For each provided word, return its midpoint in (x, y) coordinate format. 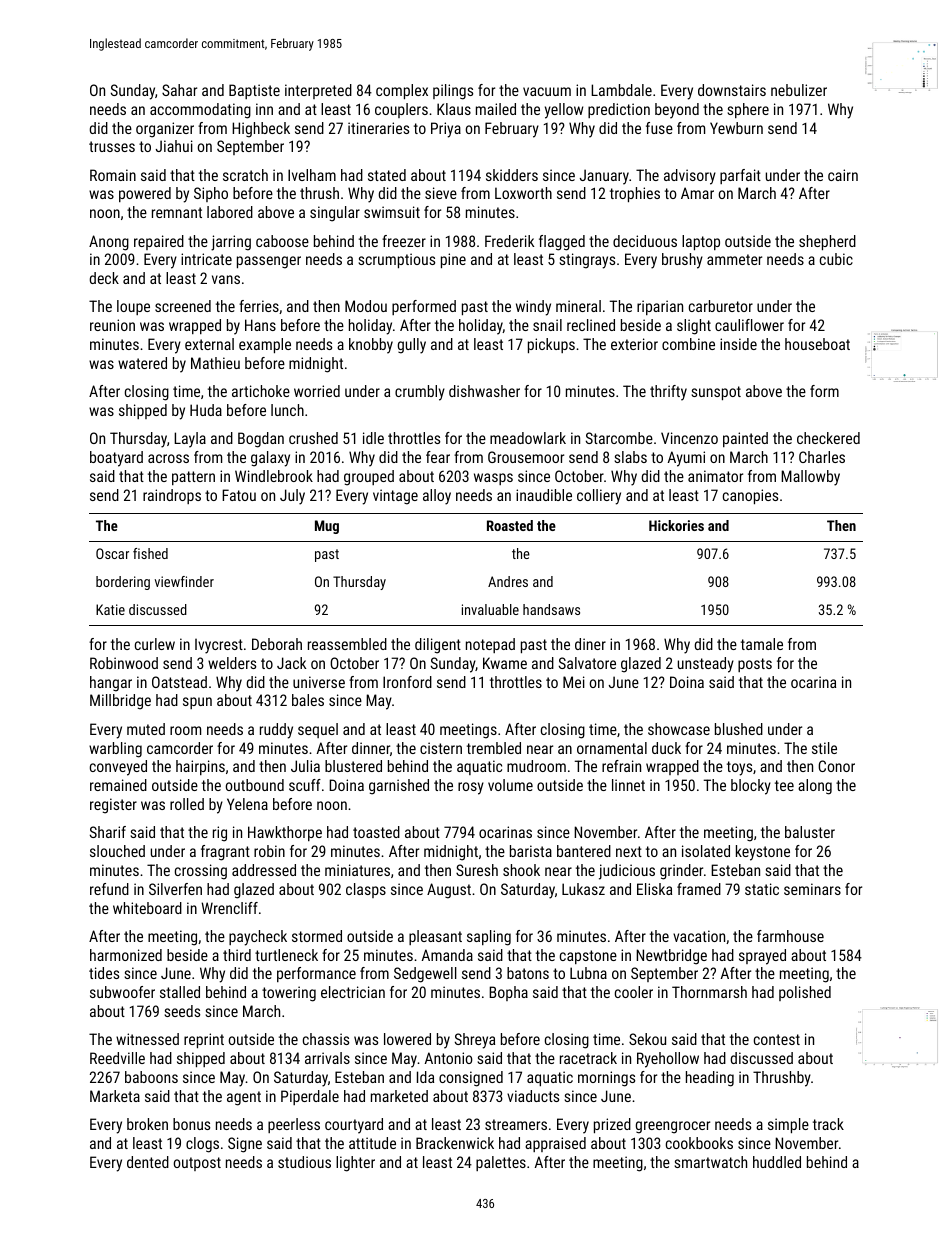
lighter (355, 1164)
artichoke (261, 391)
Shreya (475, 1041)
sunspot (716, 393)
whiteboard (147, 908)
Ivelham (312, 175)
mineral (578, 306)
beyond (677, 111)
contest (777, 1039)
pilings (453, 92)
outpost (197, 1164)
